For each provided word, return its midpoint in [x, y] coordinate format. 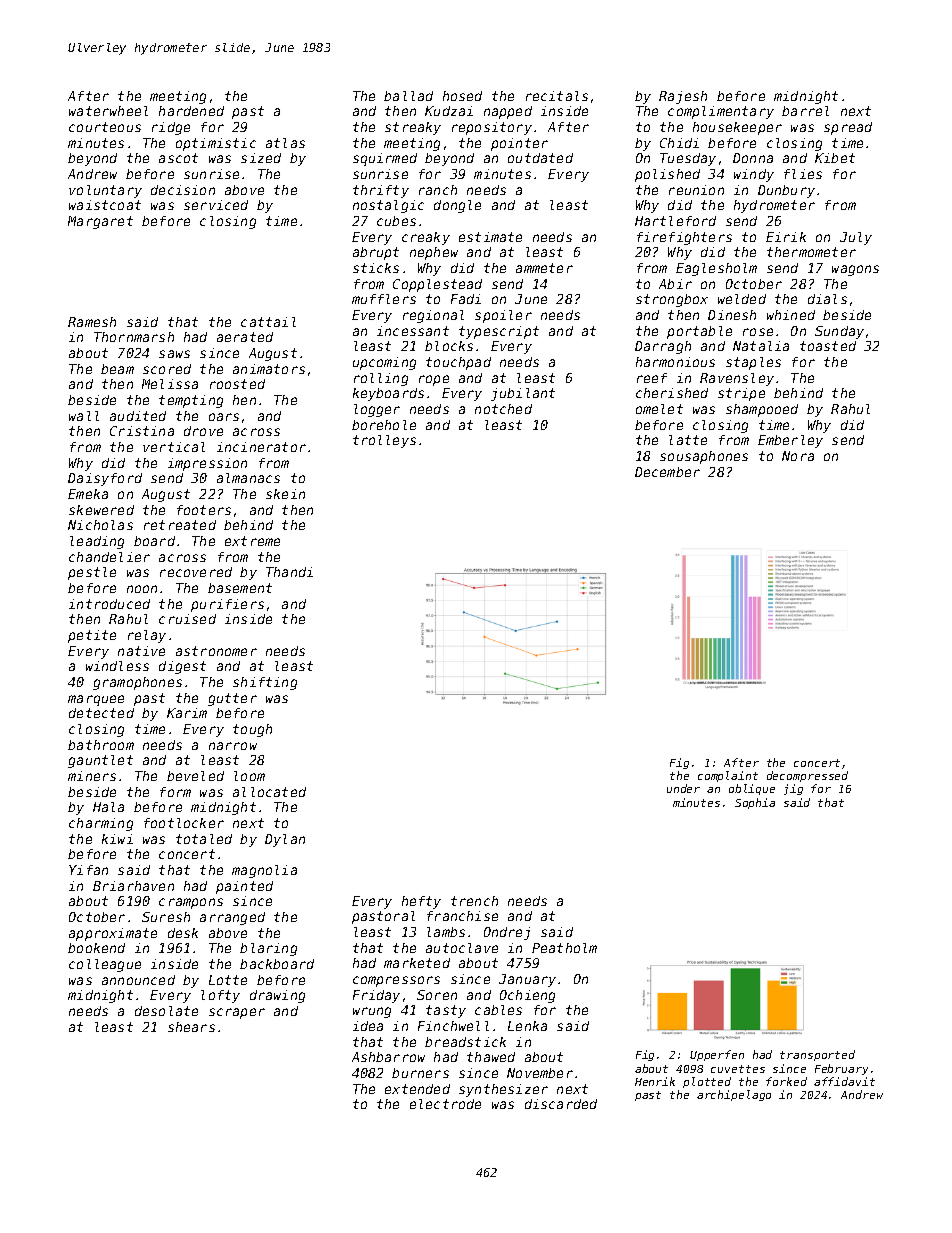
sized [261, 158]
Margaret [100, 222]
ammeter [544, 268]
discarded [561, 1104]
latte [688, 440]
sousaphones [704, 457]
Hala [108, 807]
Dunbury [786, 191]
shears [191, 1027]
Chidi [679, 143]
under [683, 788]
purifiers [227, 605]
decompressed [807, 776]
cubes [396, 221]
